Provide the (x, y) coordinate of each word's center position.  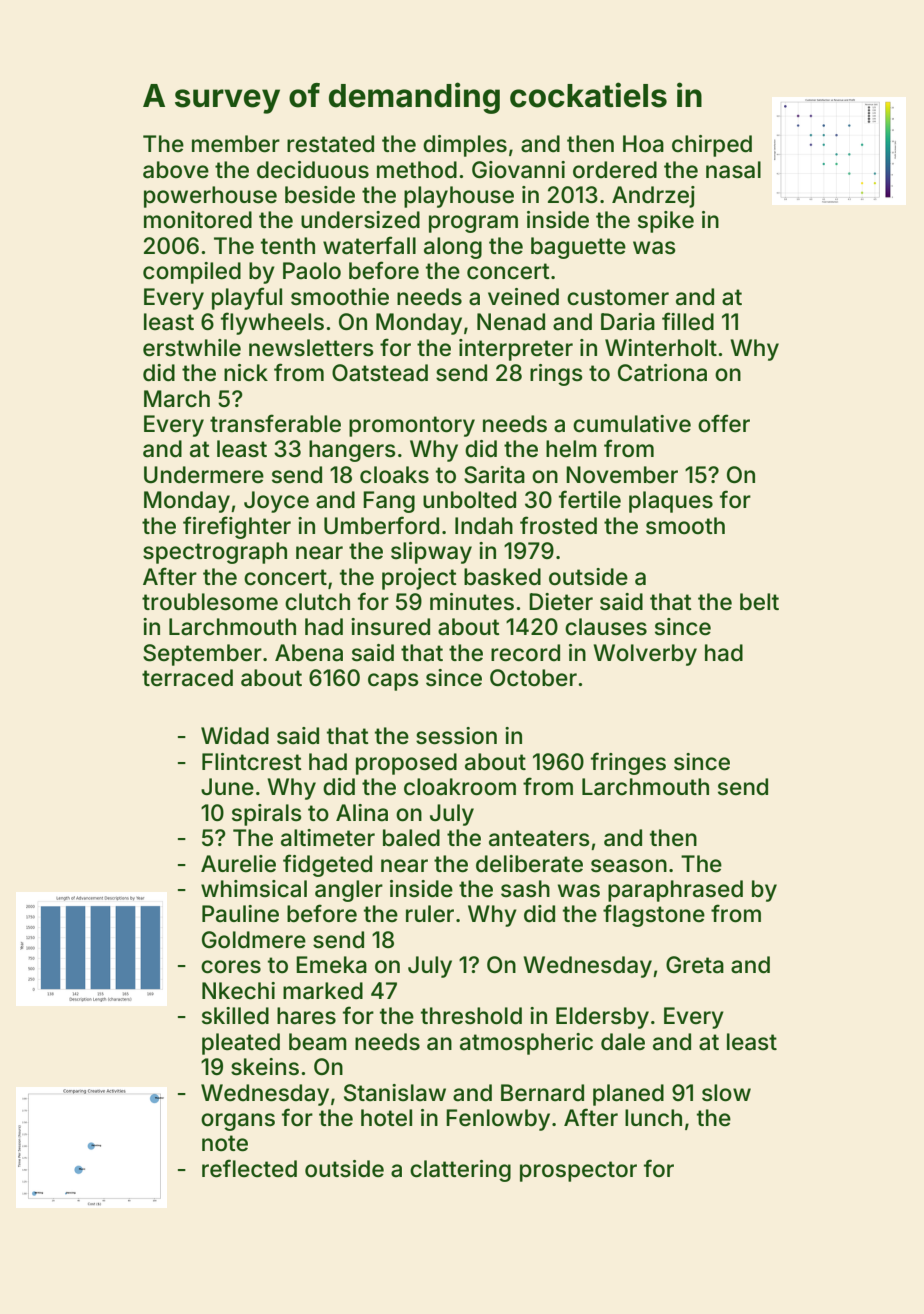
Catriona (662, 373)
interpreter (516, 350)
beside (320, 195)
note (225, 1143)
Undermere (204, 475)
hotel (386, 1118)
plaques (671, 502)
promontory (412, 426)
